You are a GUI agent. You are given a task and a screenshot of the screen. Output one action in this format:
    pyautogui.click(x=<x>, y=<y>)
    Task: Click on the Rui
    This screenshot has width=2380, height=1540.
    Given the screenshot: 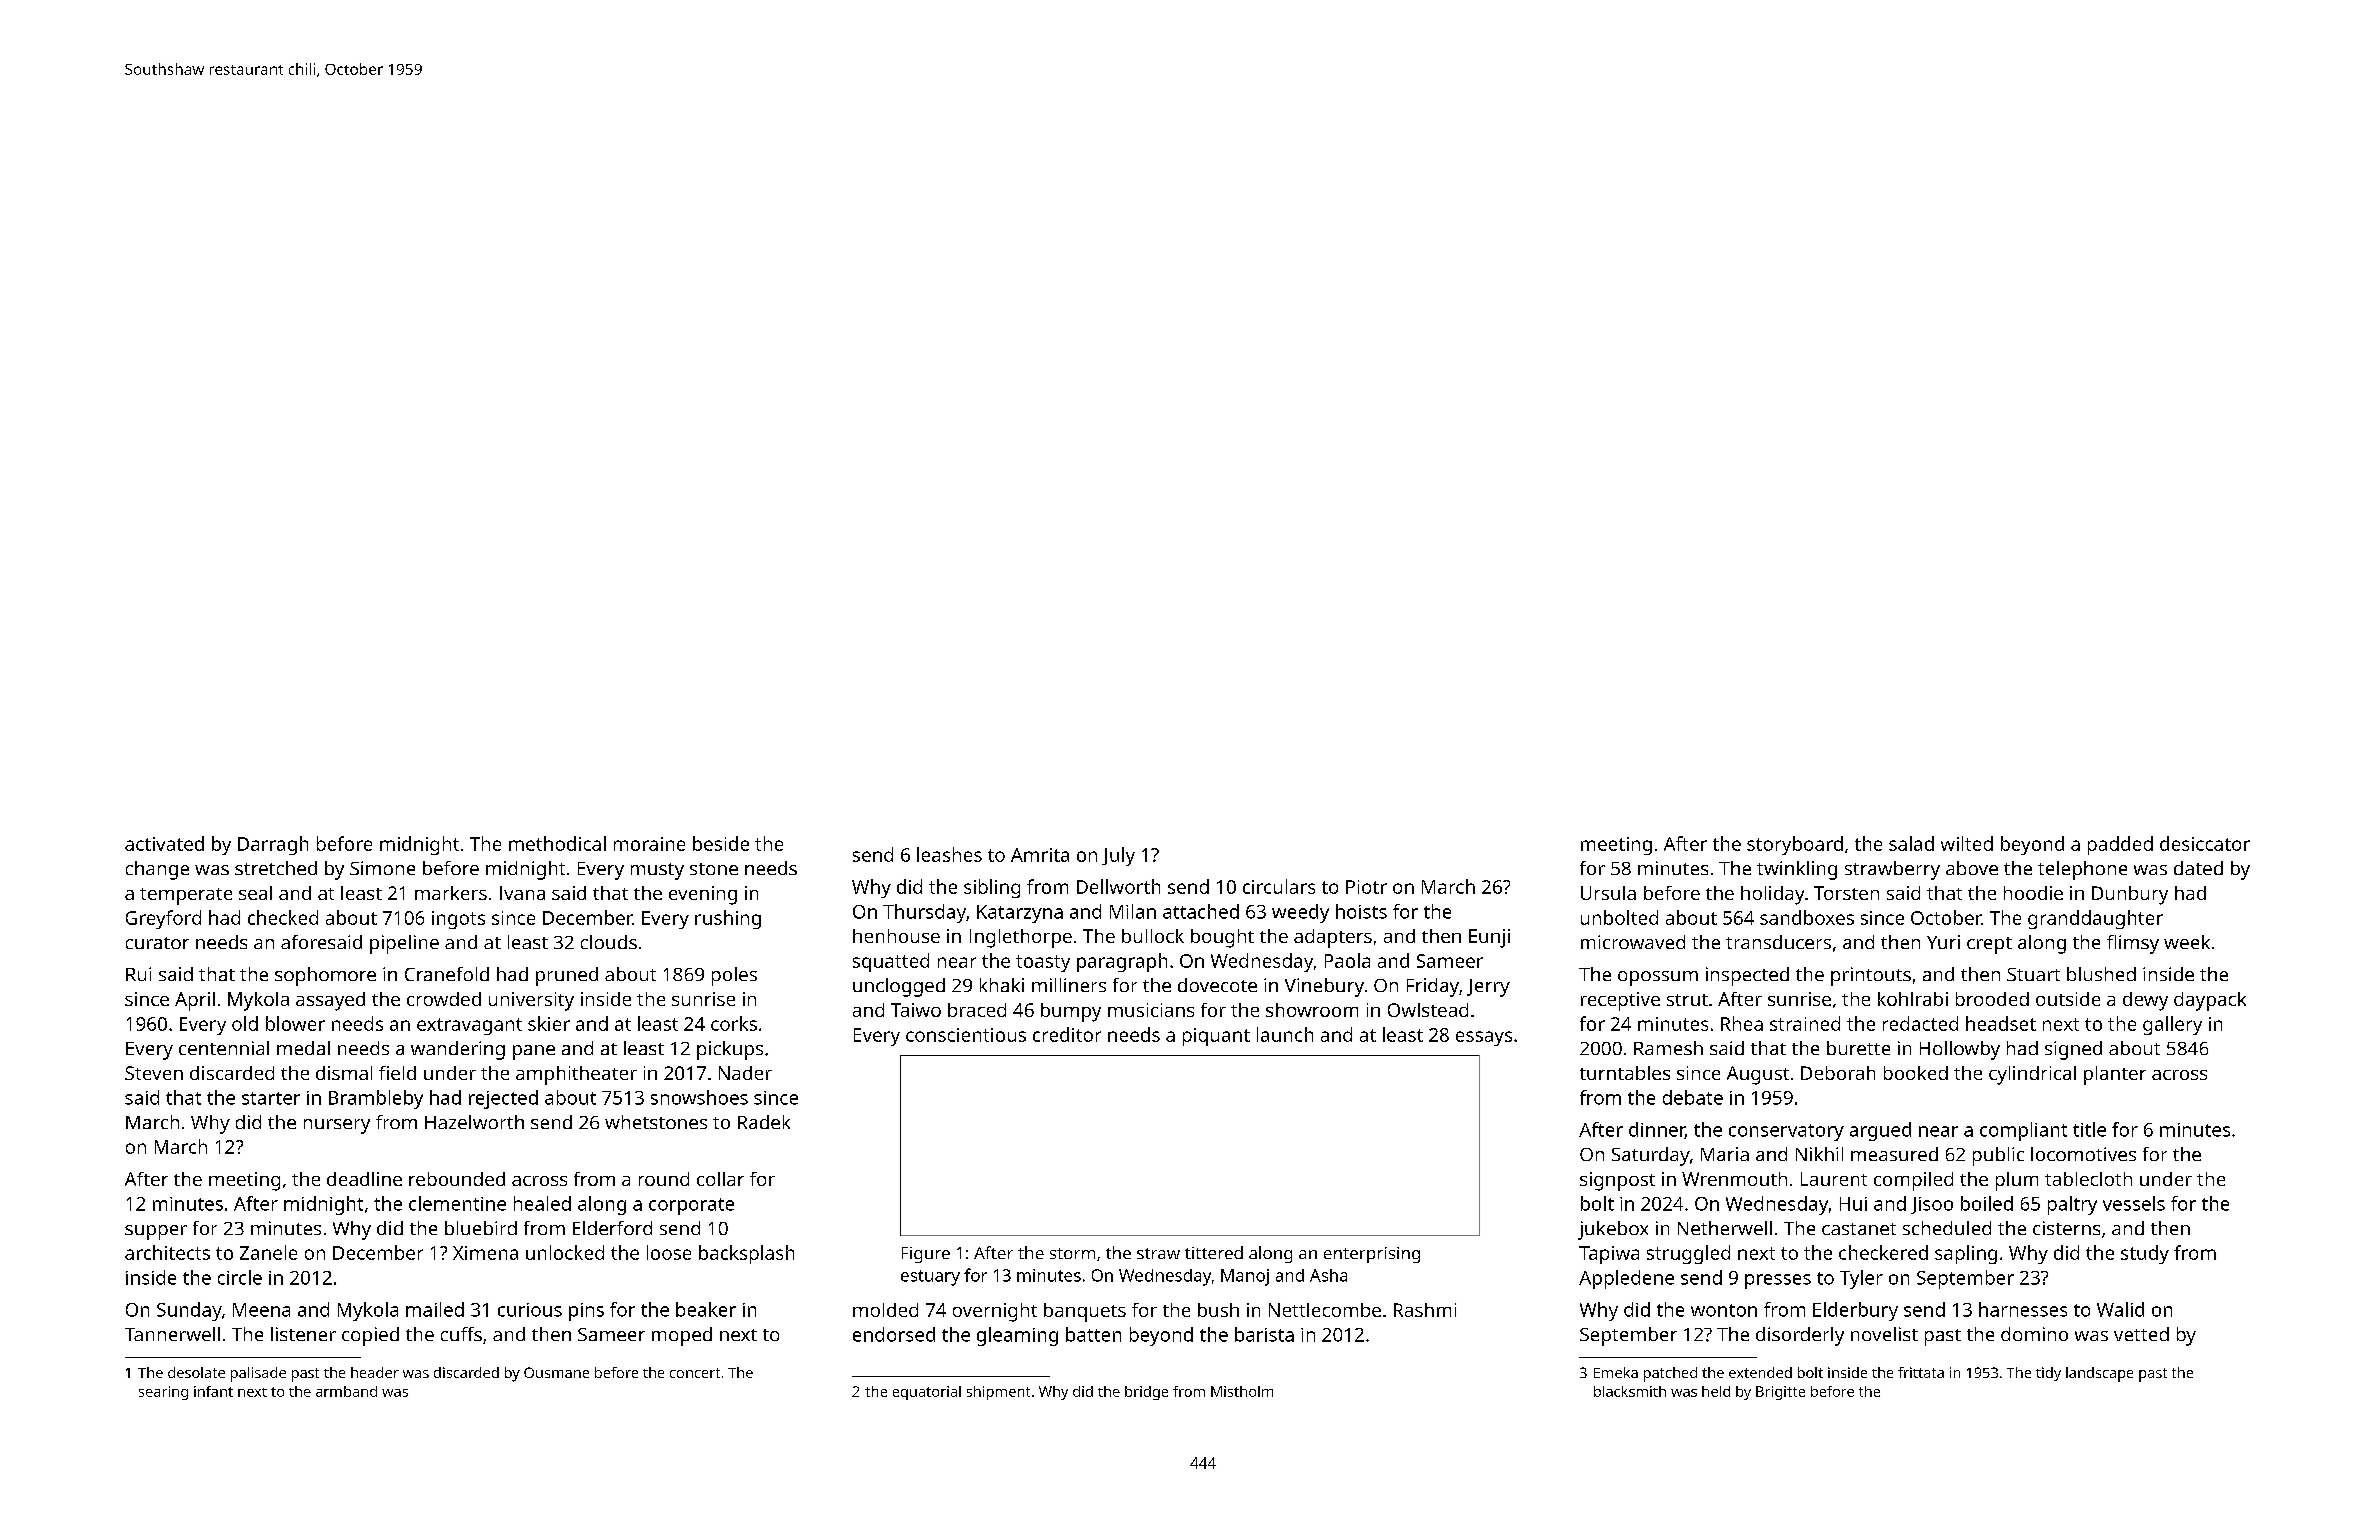 What is the action you would take?
    pyautogui.click(x=138, y=974)
